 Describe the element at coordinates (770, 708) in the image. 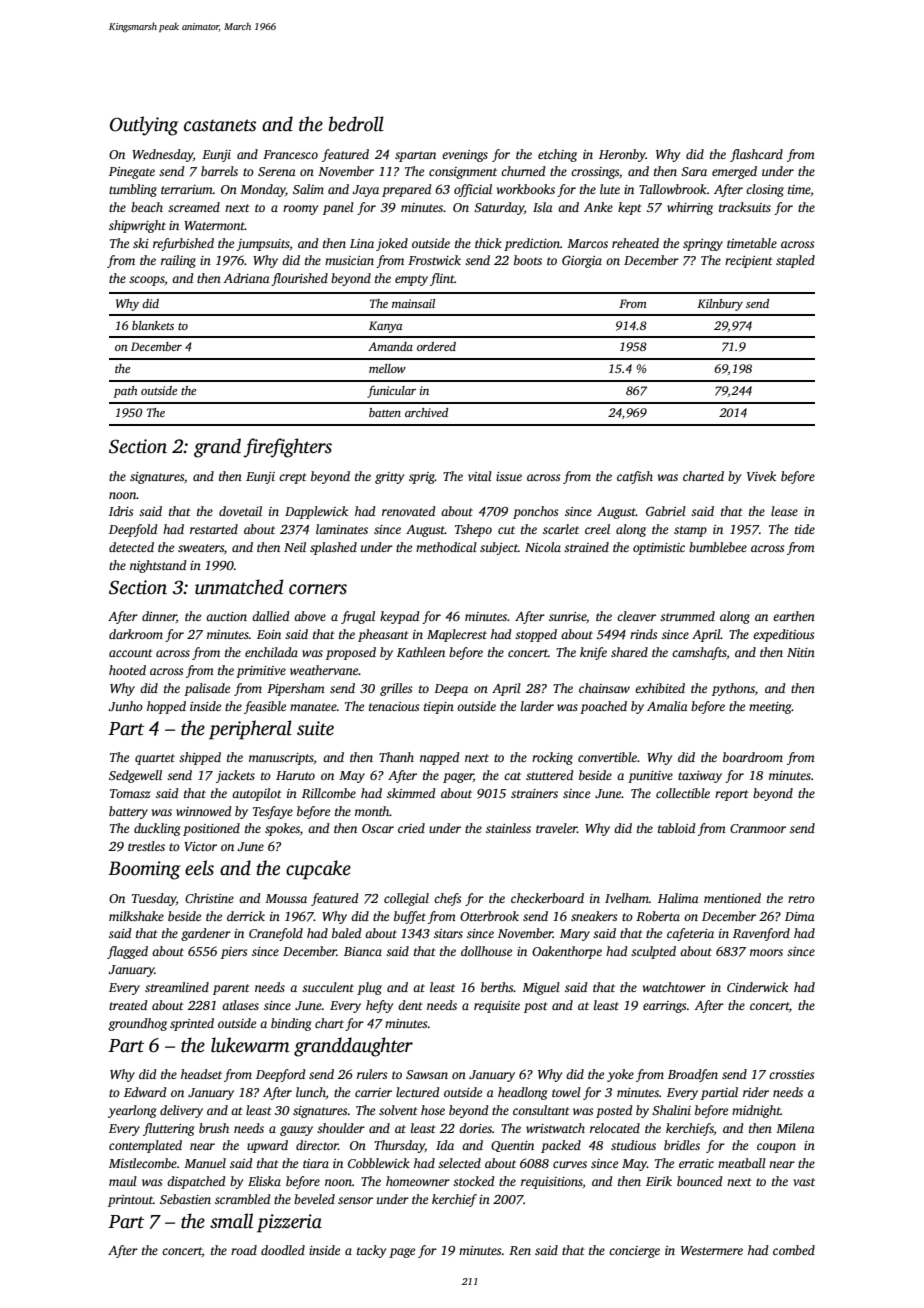

I see `meeting` at that location.
